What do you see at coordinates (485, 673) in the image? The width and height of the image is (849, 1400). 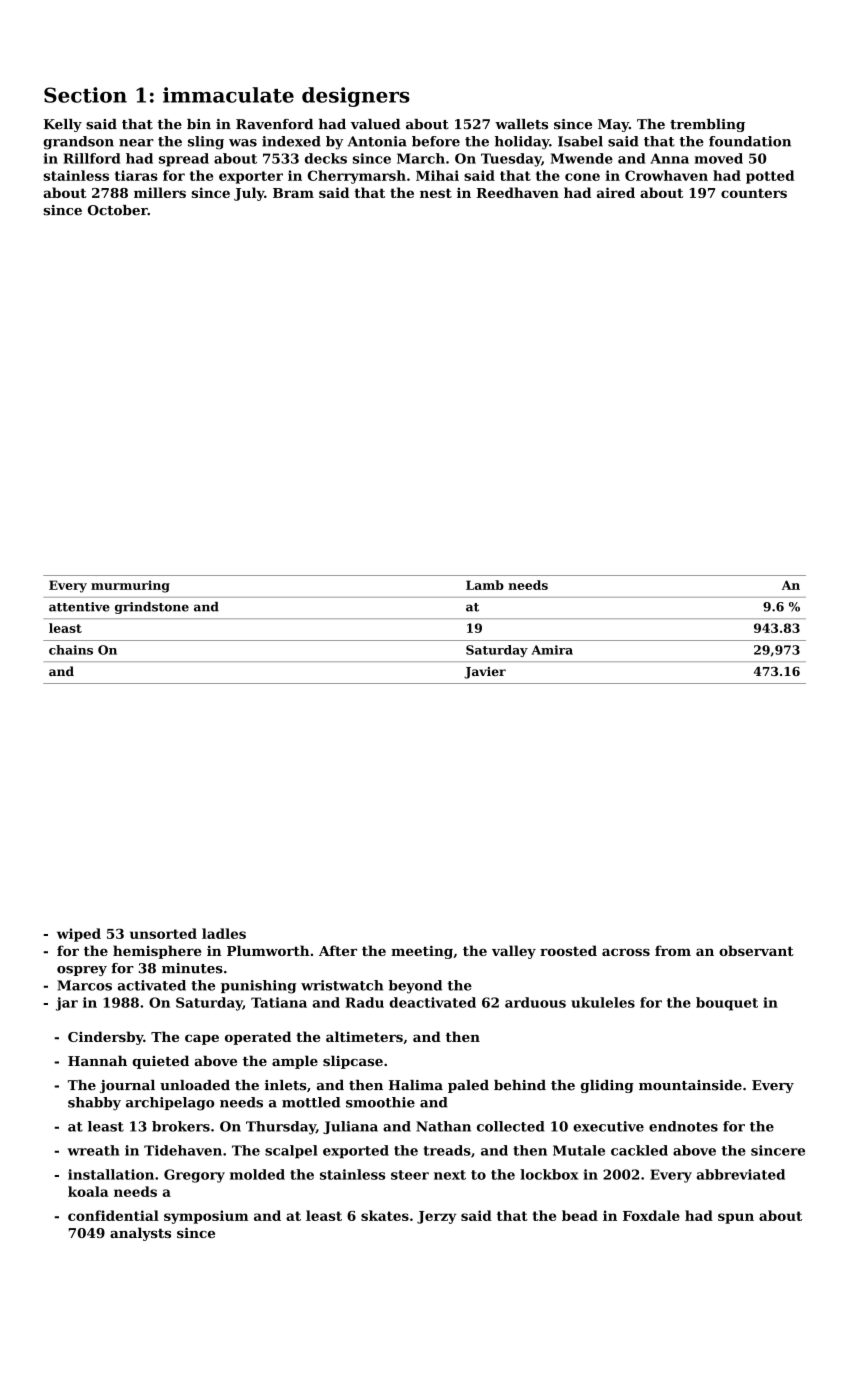 I see `Javier` at bounding box center [485, 673].
